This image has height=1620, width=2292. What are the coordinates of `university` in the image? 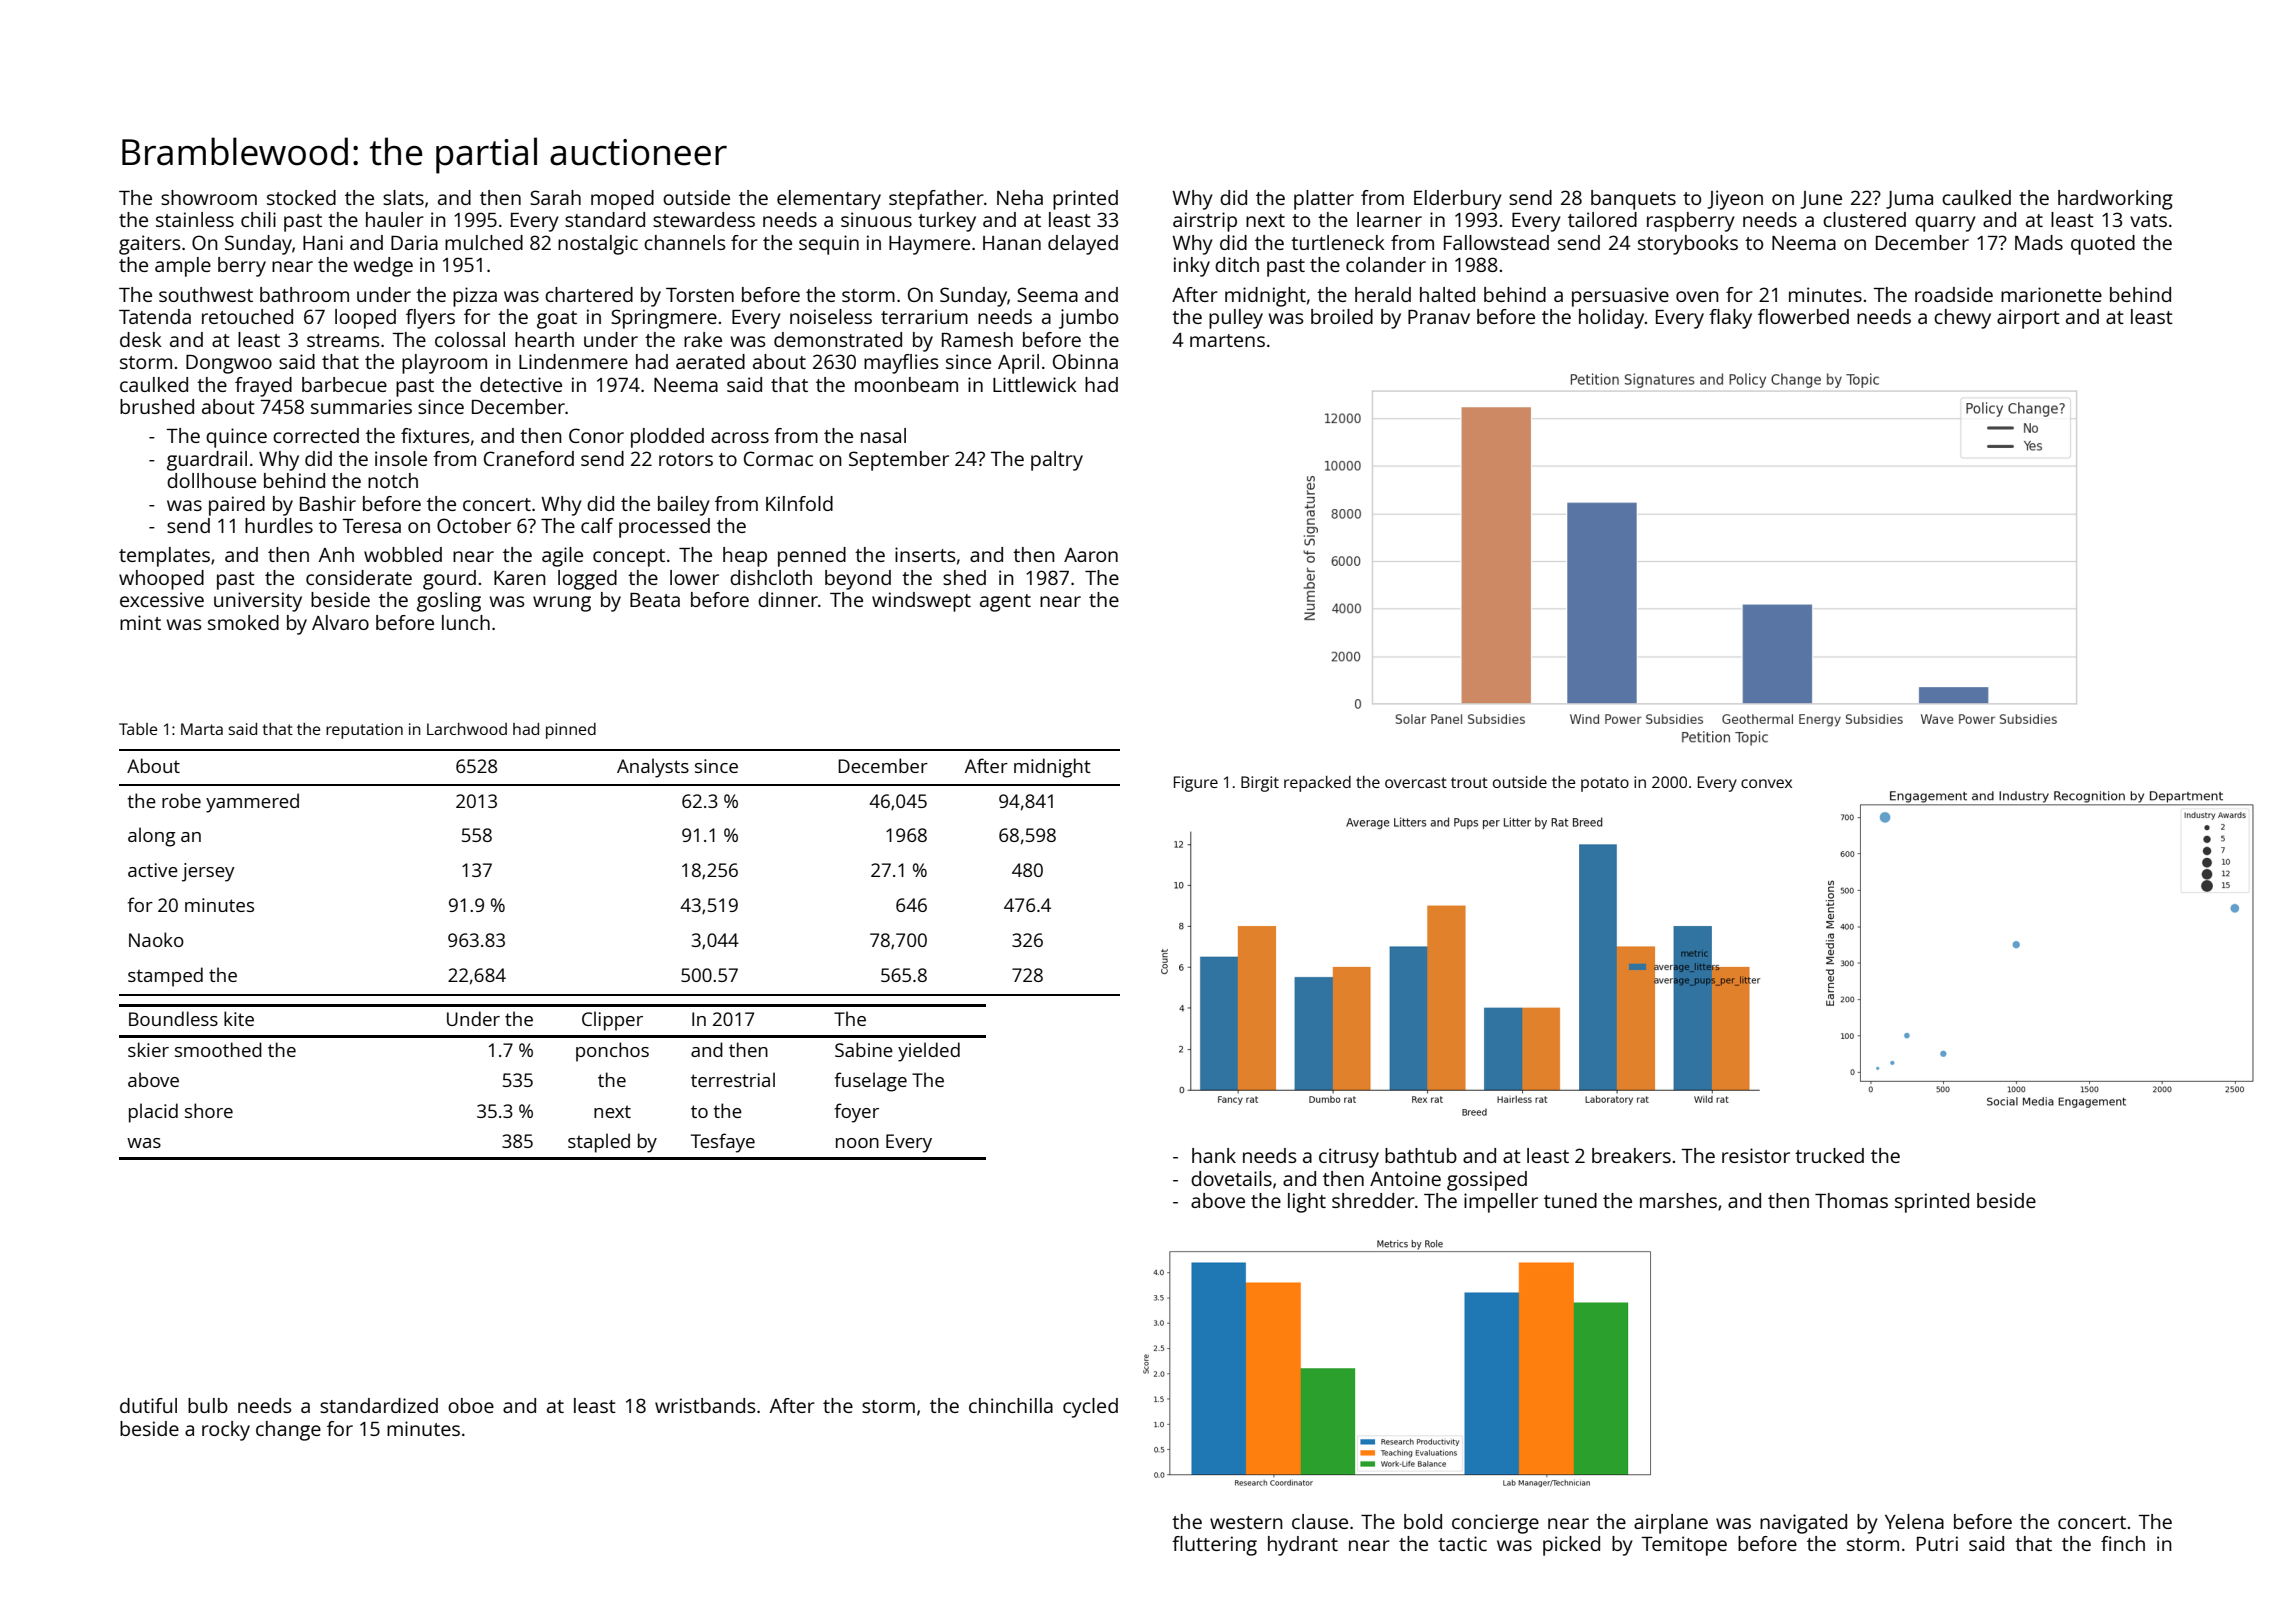 It's located at (258, 602).
